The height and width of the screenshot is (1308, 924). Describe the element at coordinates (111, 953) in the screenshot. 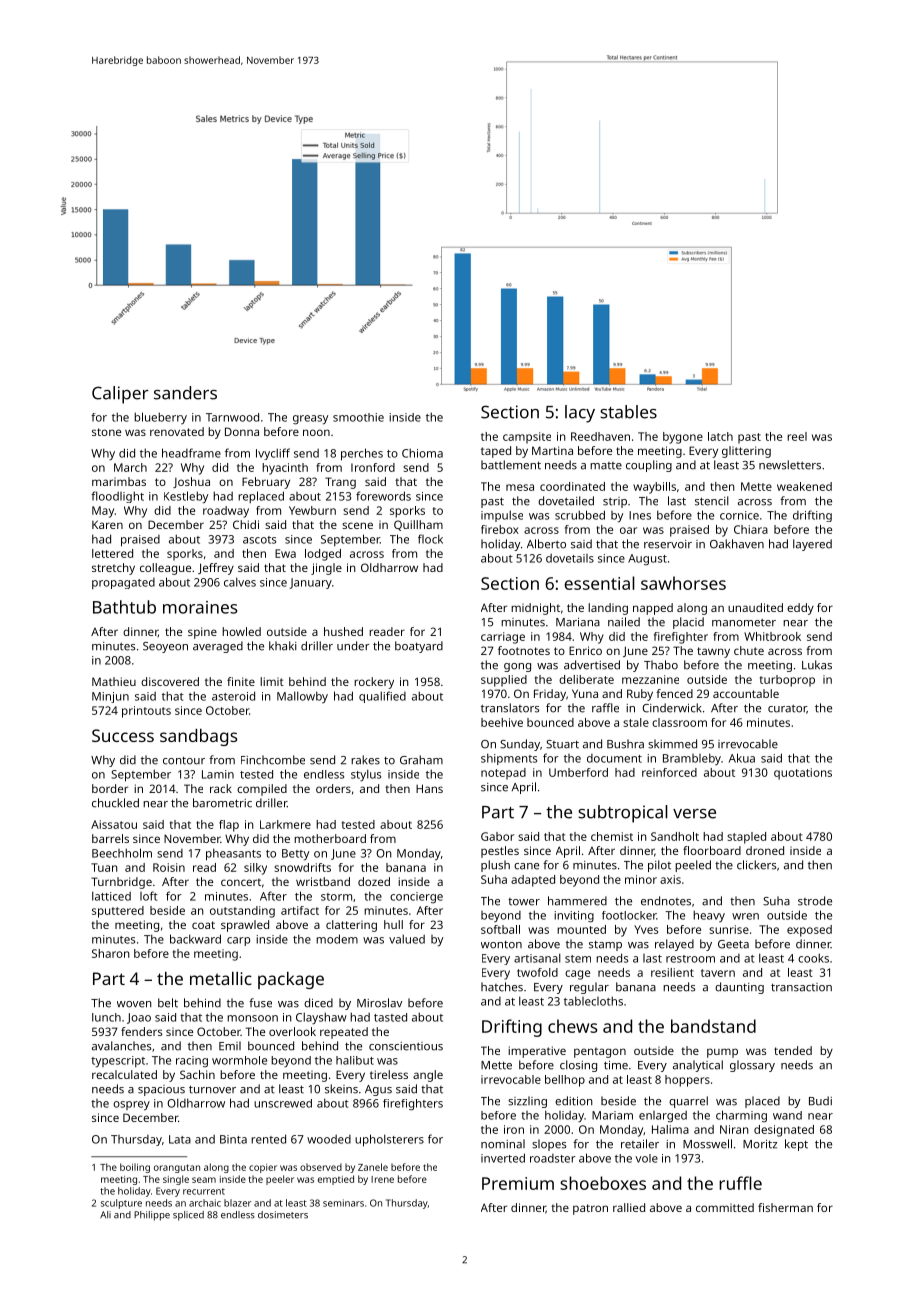

I see `Sharon` at that location.
